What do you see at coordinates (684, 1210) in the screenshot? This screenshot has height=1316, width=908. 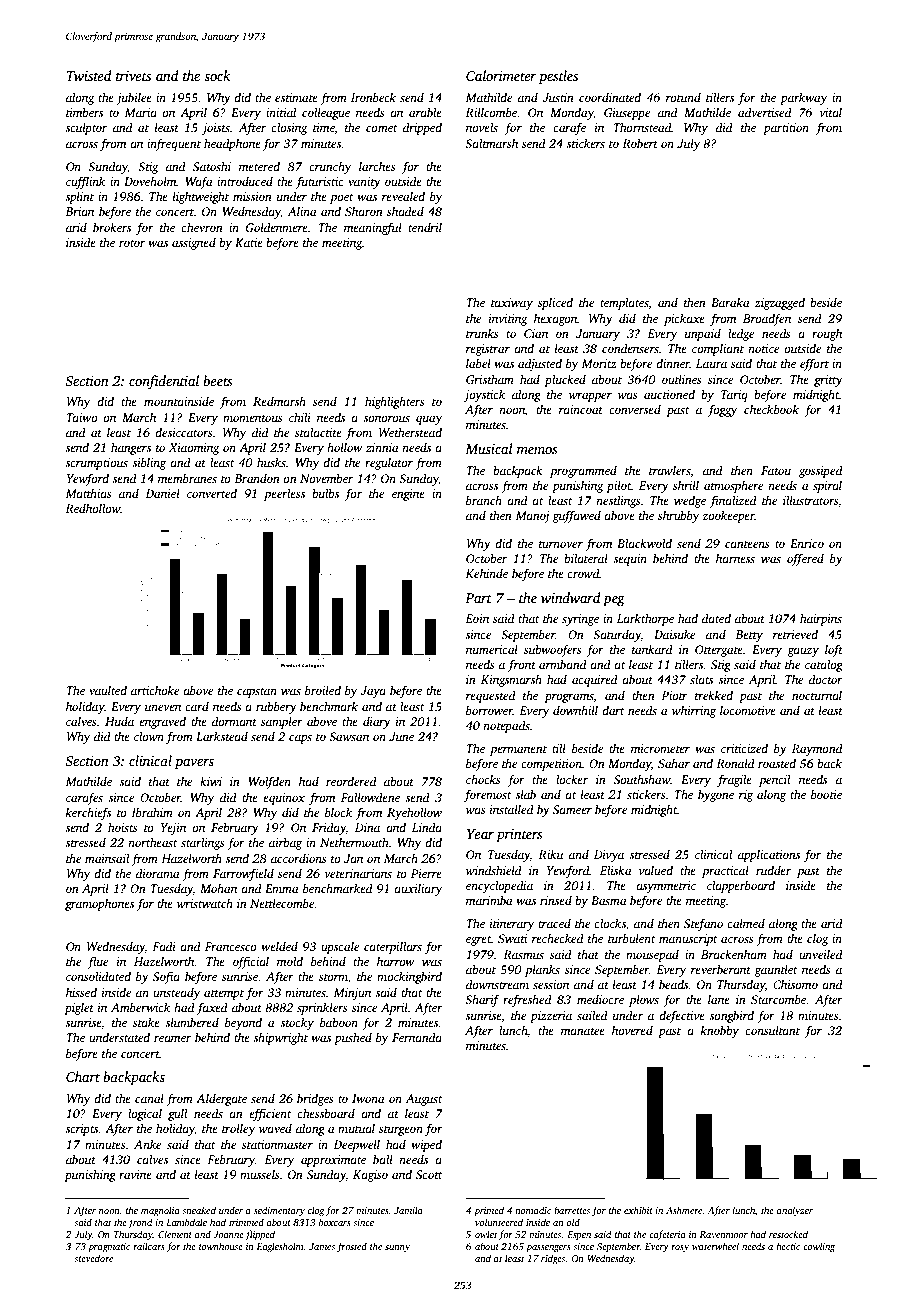 I see `Ashmere` at bounding box center [684, 1210].
